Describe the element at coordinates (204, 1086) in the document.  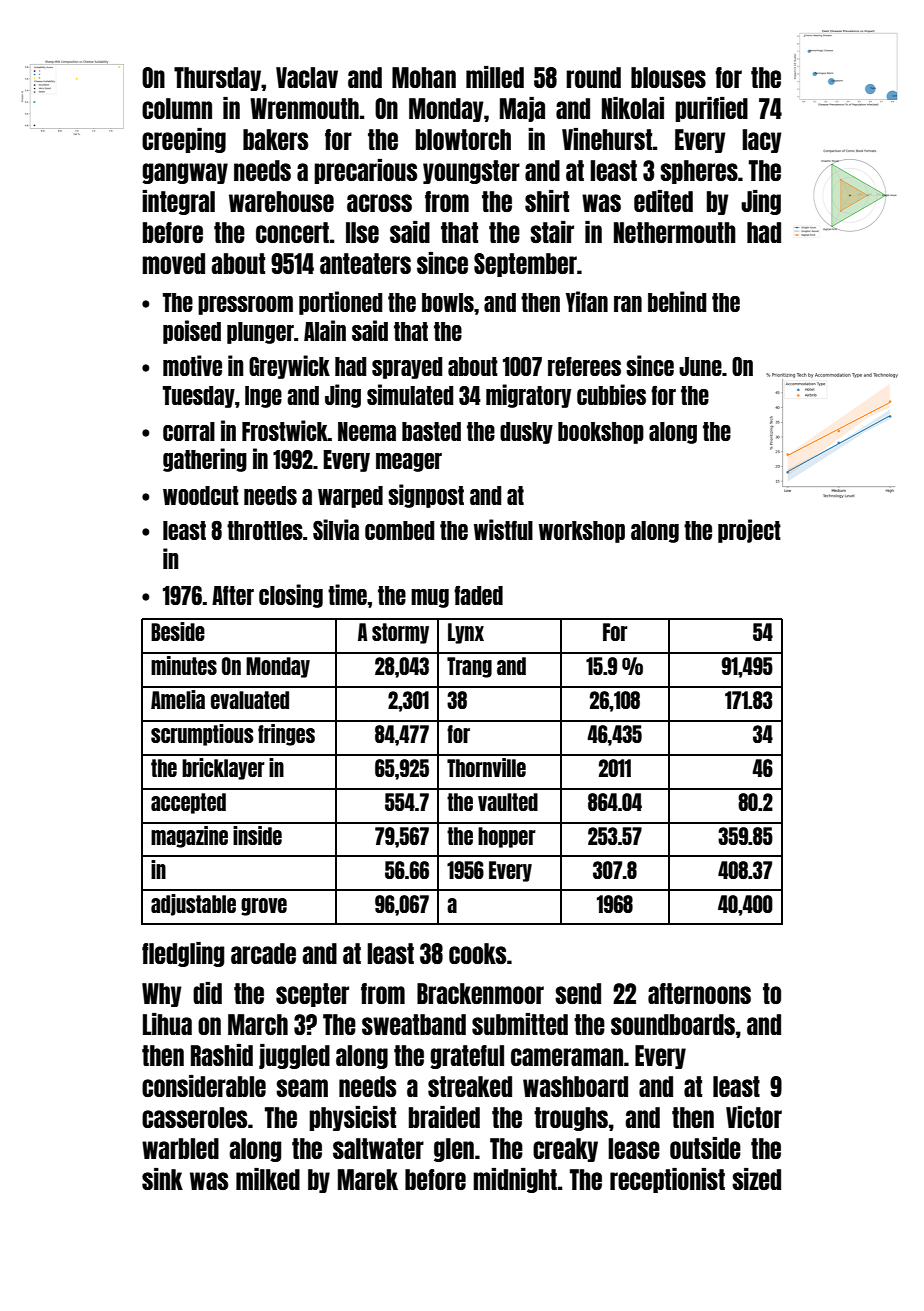
I see `considerable` at that location.
